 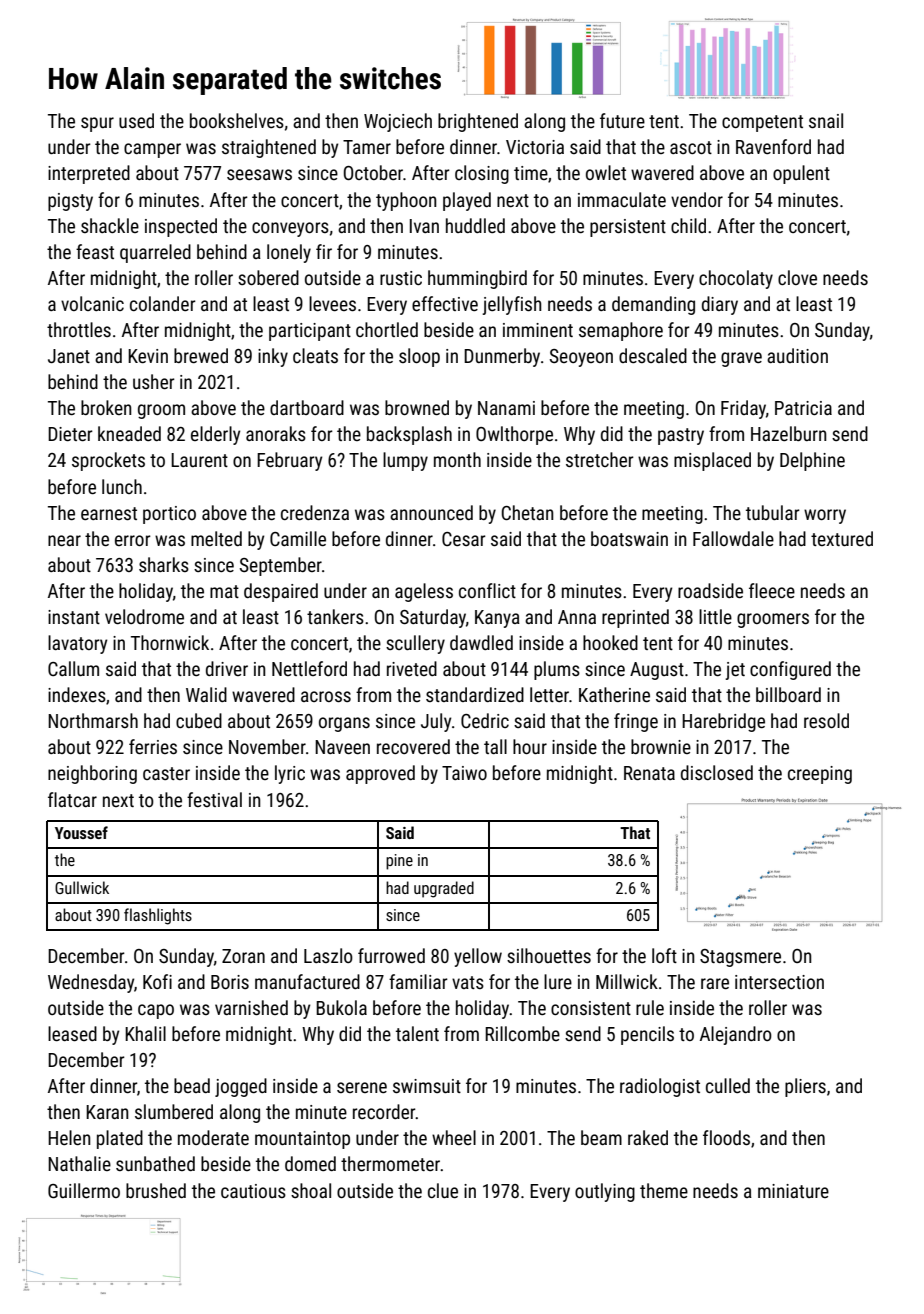 I want to click on wheel, so click(x=454, y=1137).
